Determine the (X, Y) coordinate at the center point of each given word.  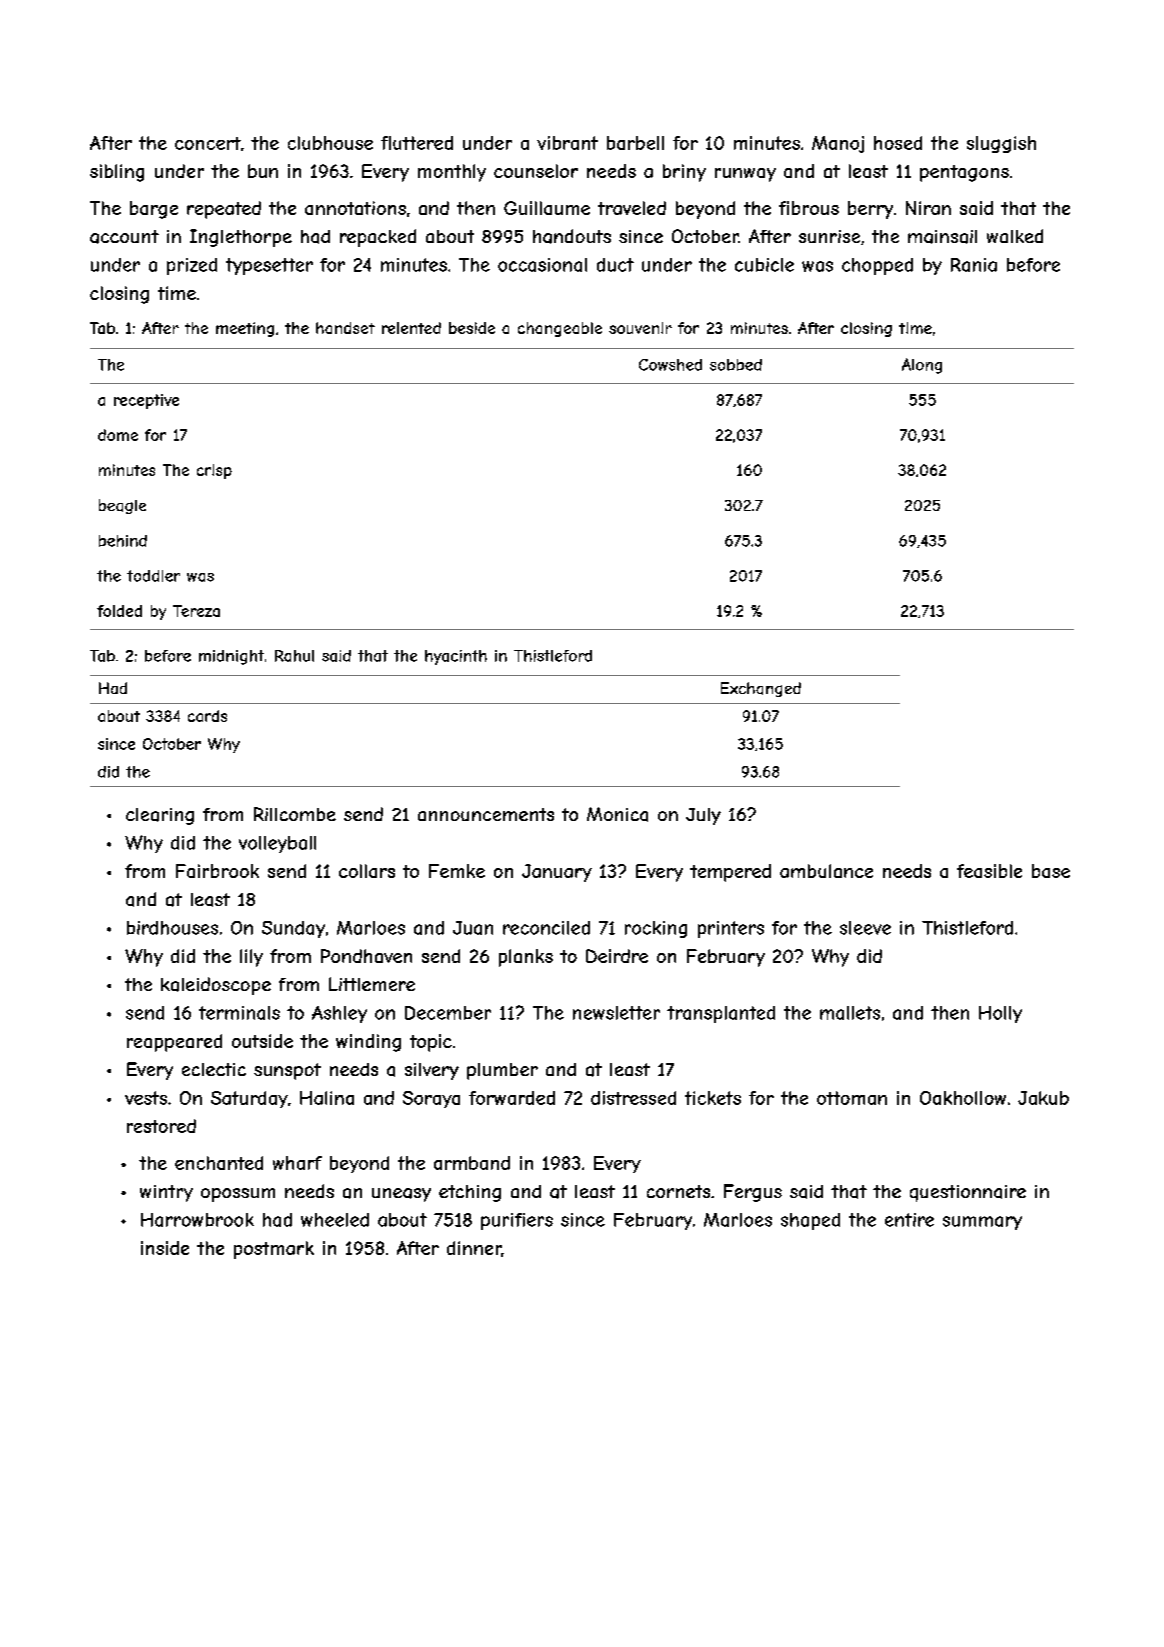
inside (165, 1248)
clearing (160, 816)
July (703, 816)
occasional (542, 265)
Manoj (838, 144)
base (1051, 871)
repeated (224, 210)
